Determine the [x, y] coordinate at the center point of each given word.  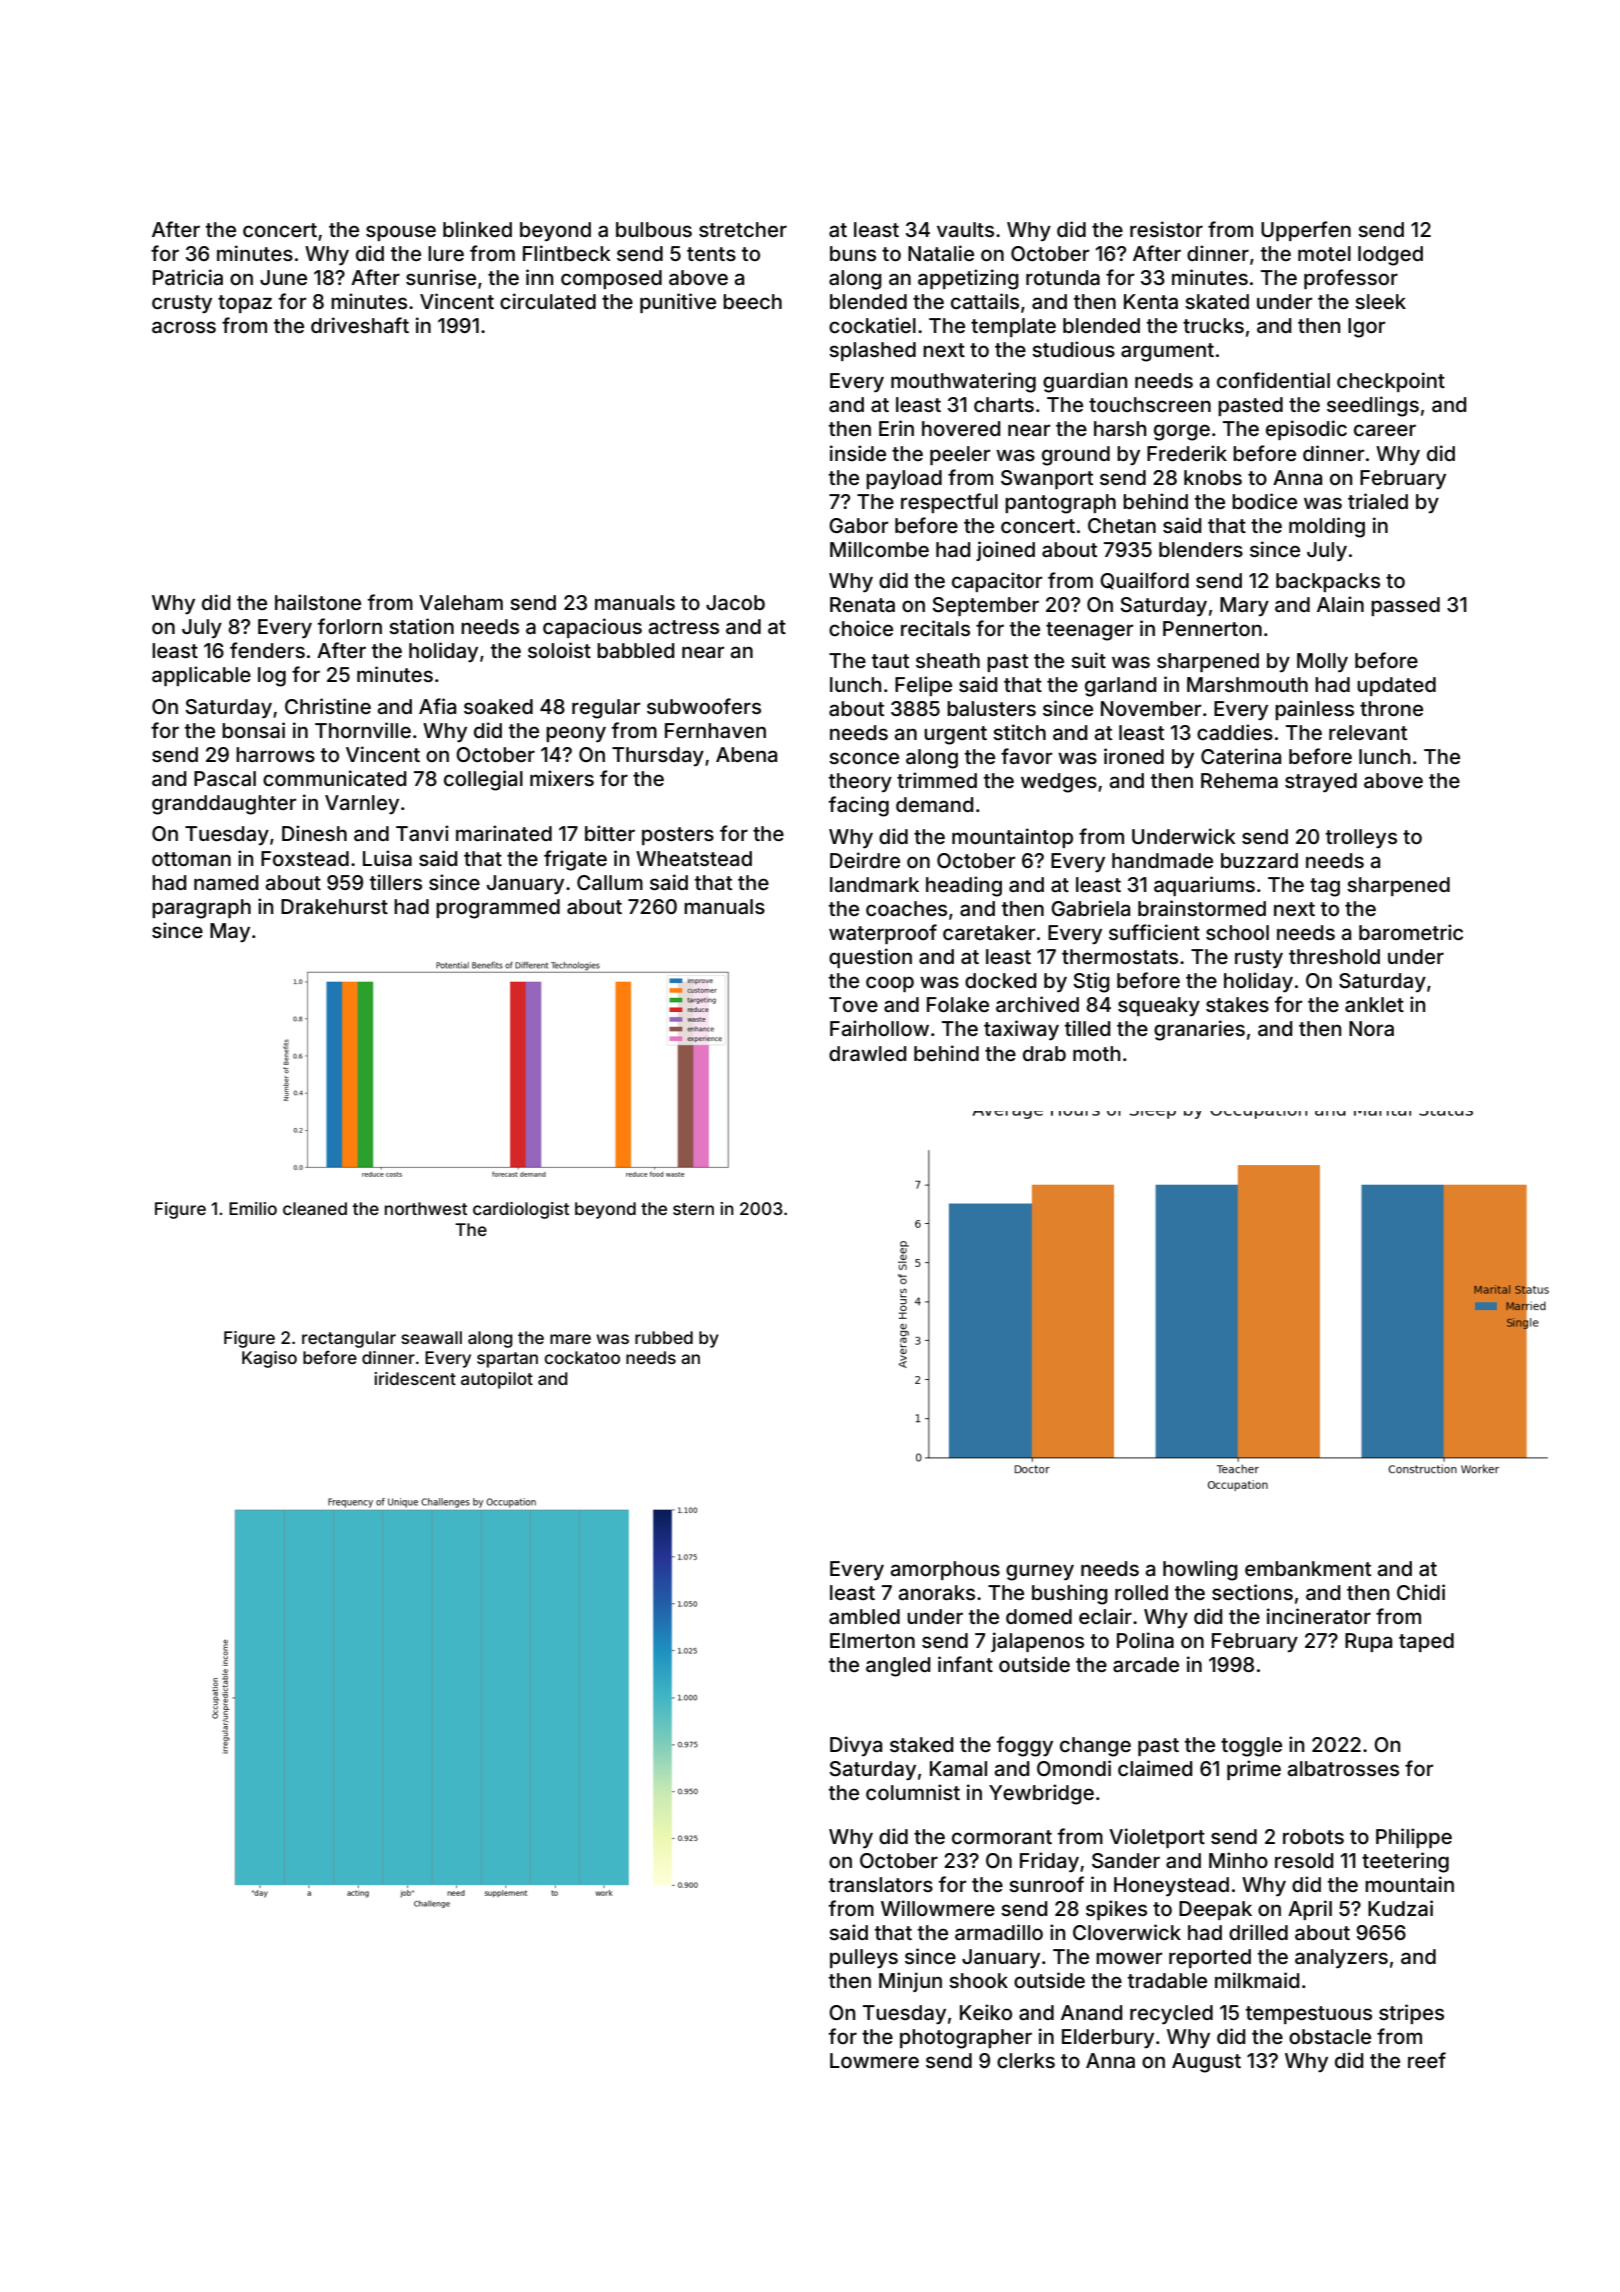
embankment [1308, 1568]
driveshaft [360, 325]
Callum [610, 882]
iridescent [415, 1378]
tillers [396, 882]
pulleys [864, 1958]
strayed [1321, 783]
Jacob [735, 602]
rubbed [664, 1337]
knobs [1213, 477]
